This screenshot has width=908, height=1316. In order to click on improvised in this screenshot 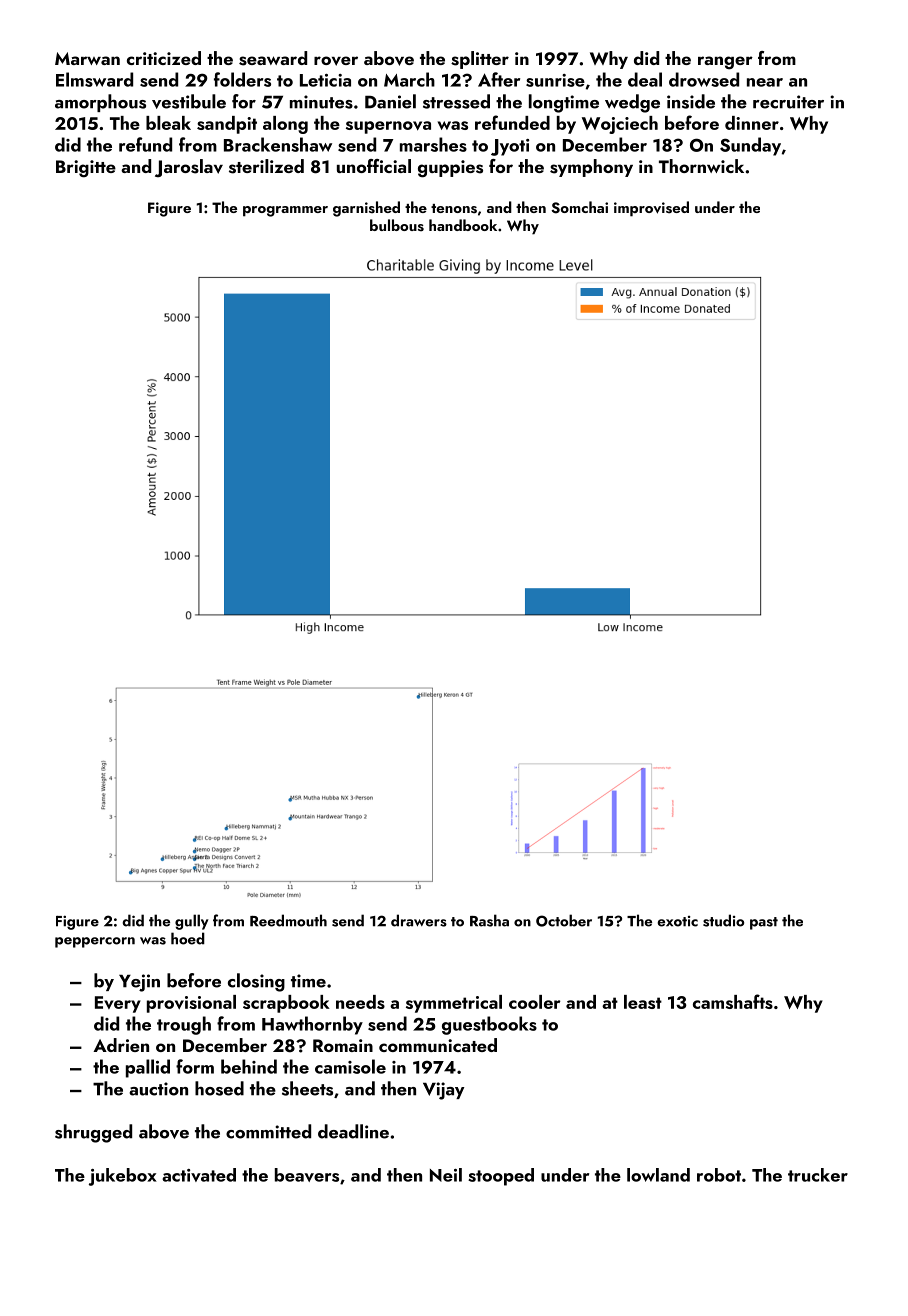, I will do `click(651, 209)`.
